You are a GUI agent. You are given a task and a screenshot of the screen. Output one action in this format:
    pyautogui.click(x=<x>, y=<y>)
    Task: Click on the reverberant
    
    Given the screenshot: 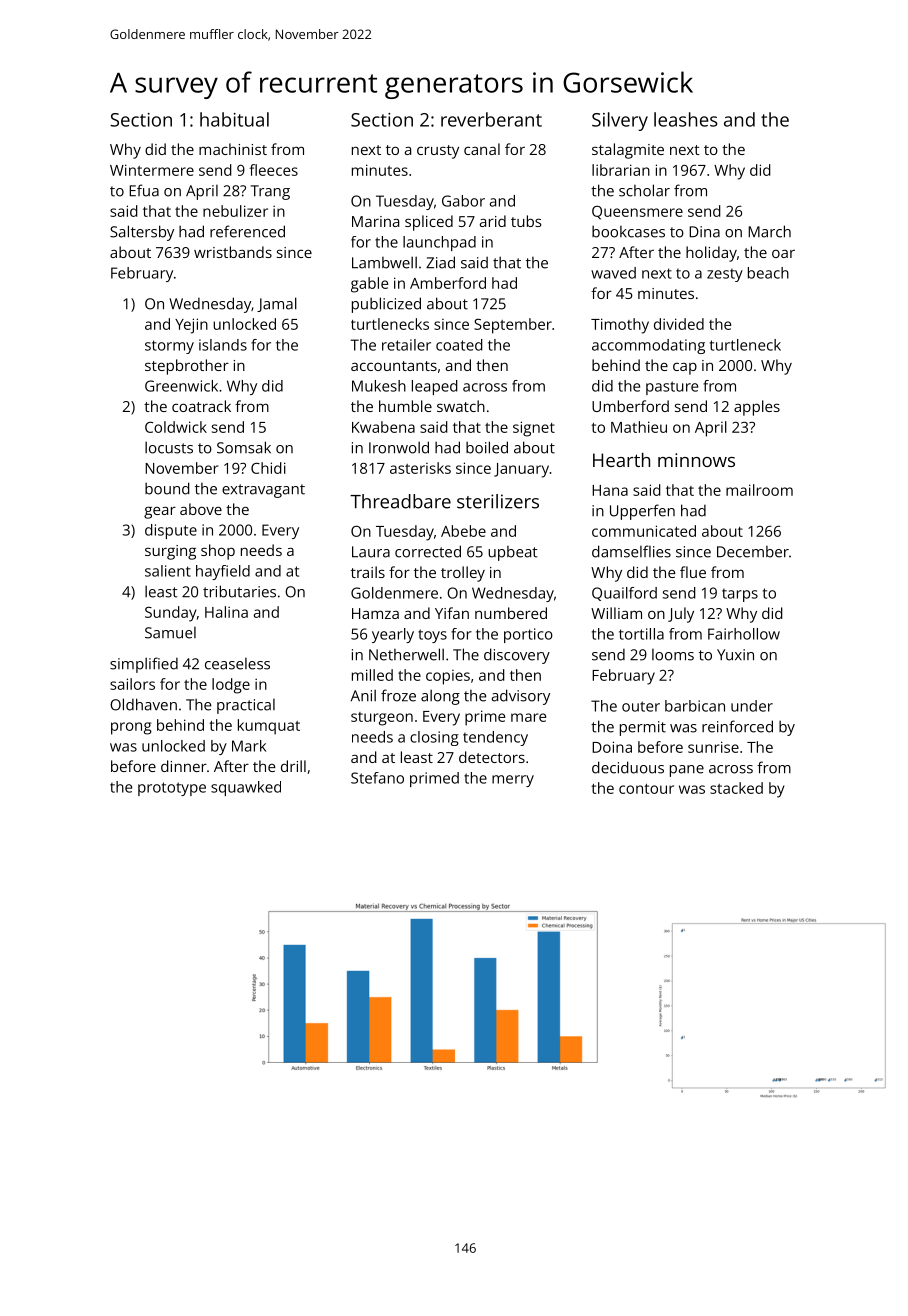 What is the action you would take?
    pyautogui.click(x=491, y=119)
